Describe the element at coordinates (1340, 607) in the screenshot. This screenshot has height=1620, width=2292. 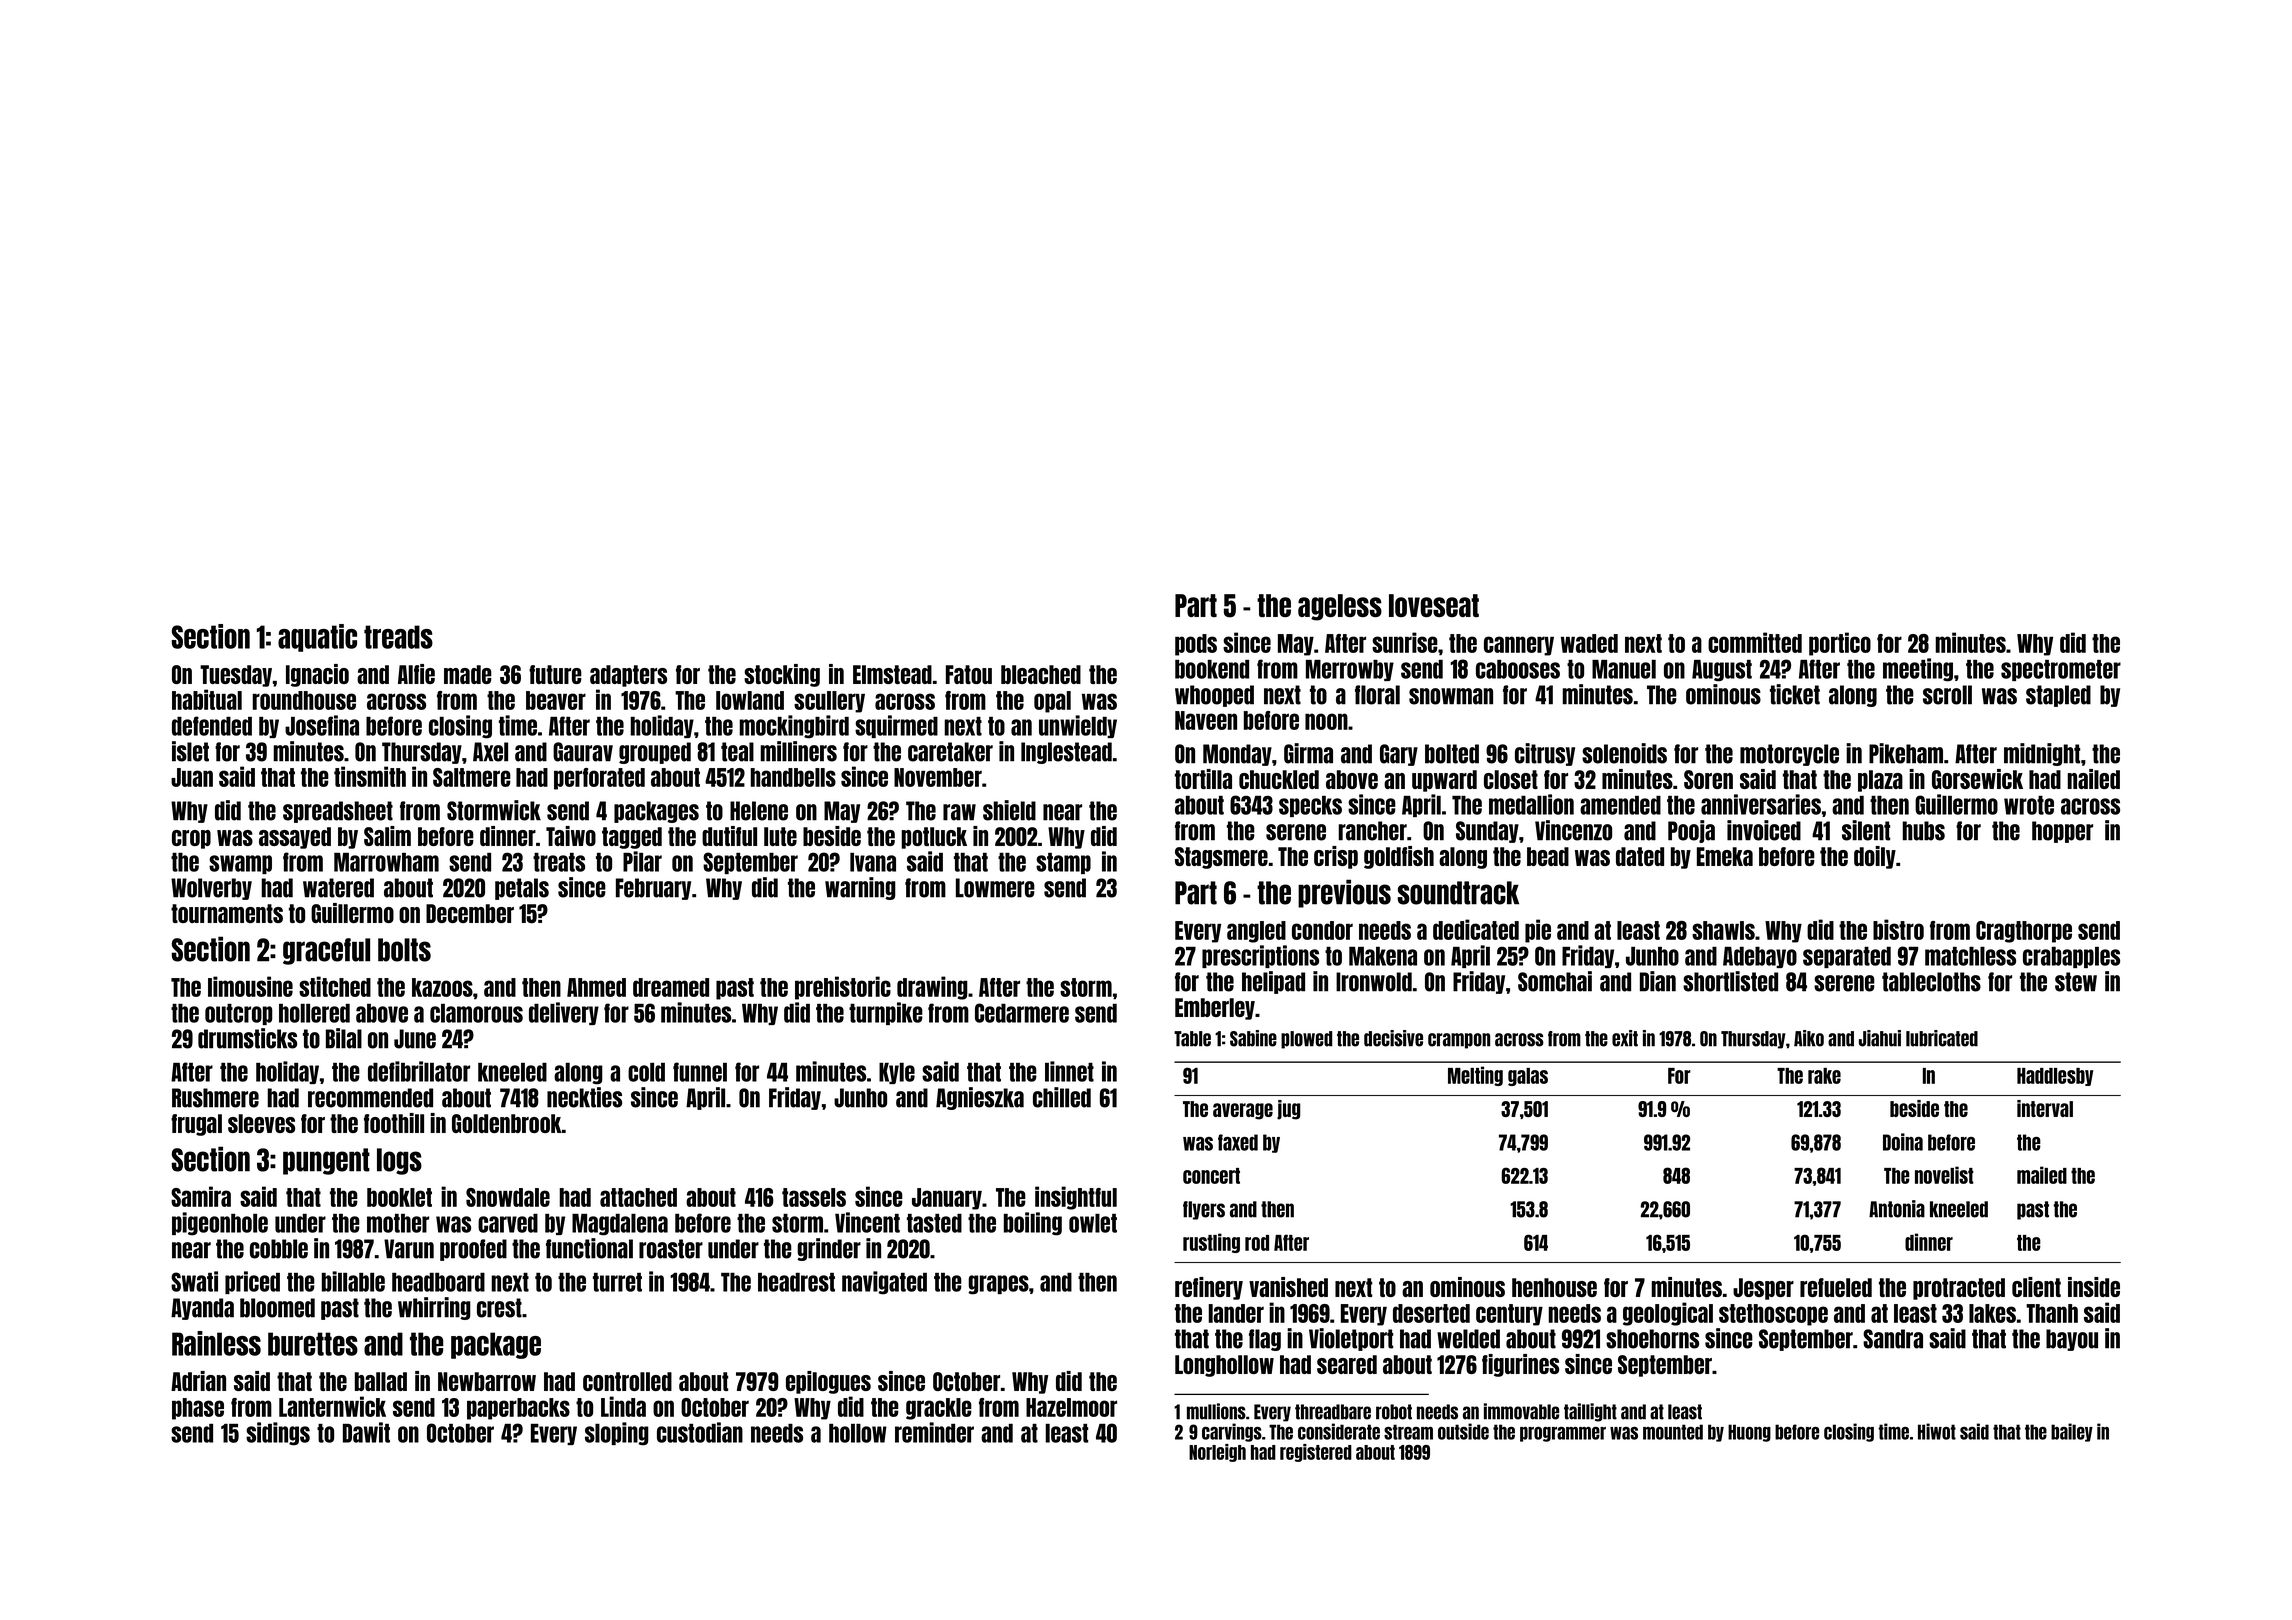
I see `ageless` at that location.
